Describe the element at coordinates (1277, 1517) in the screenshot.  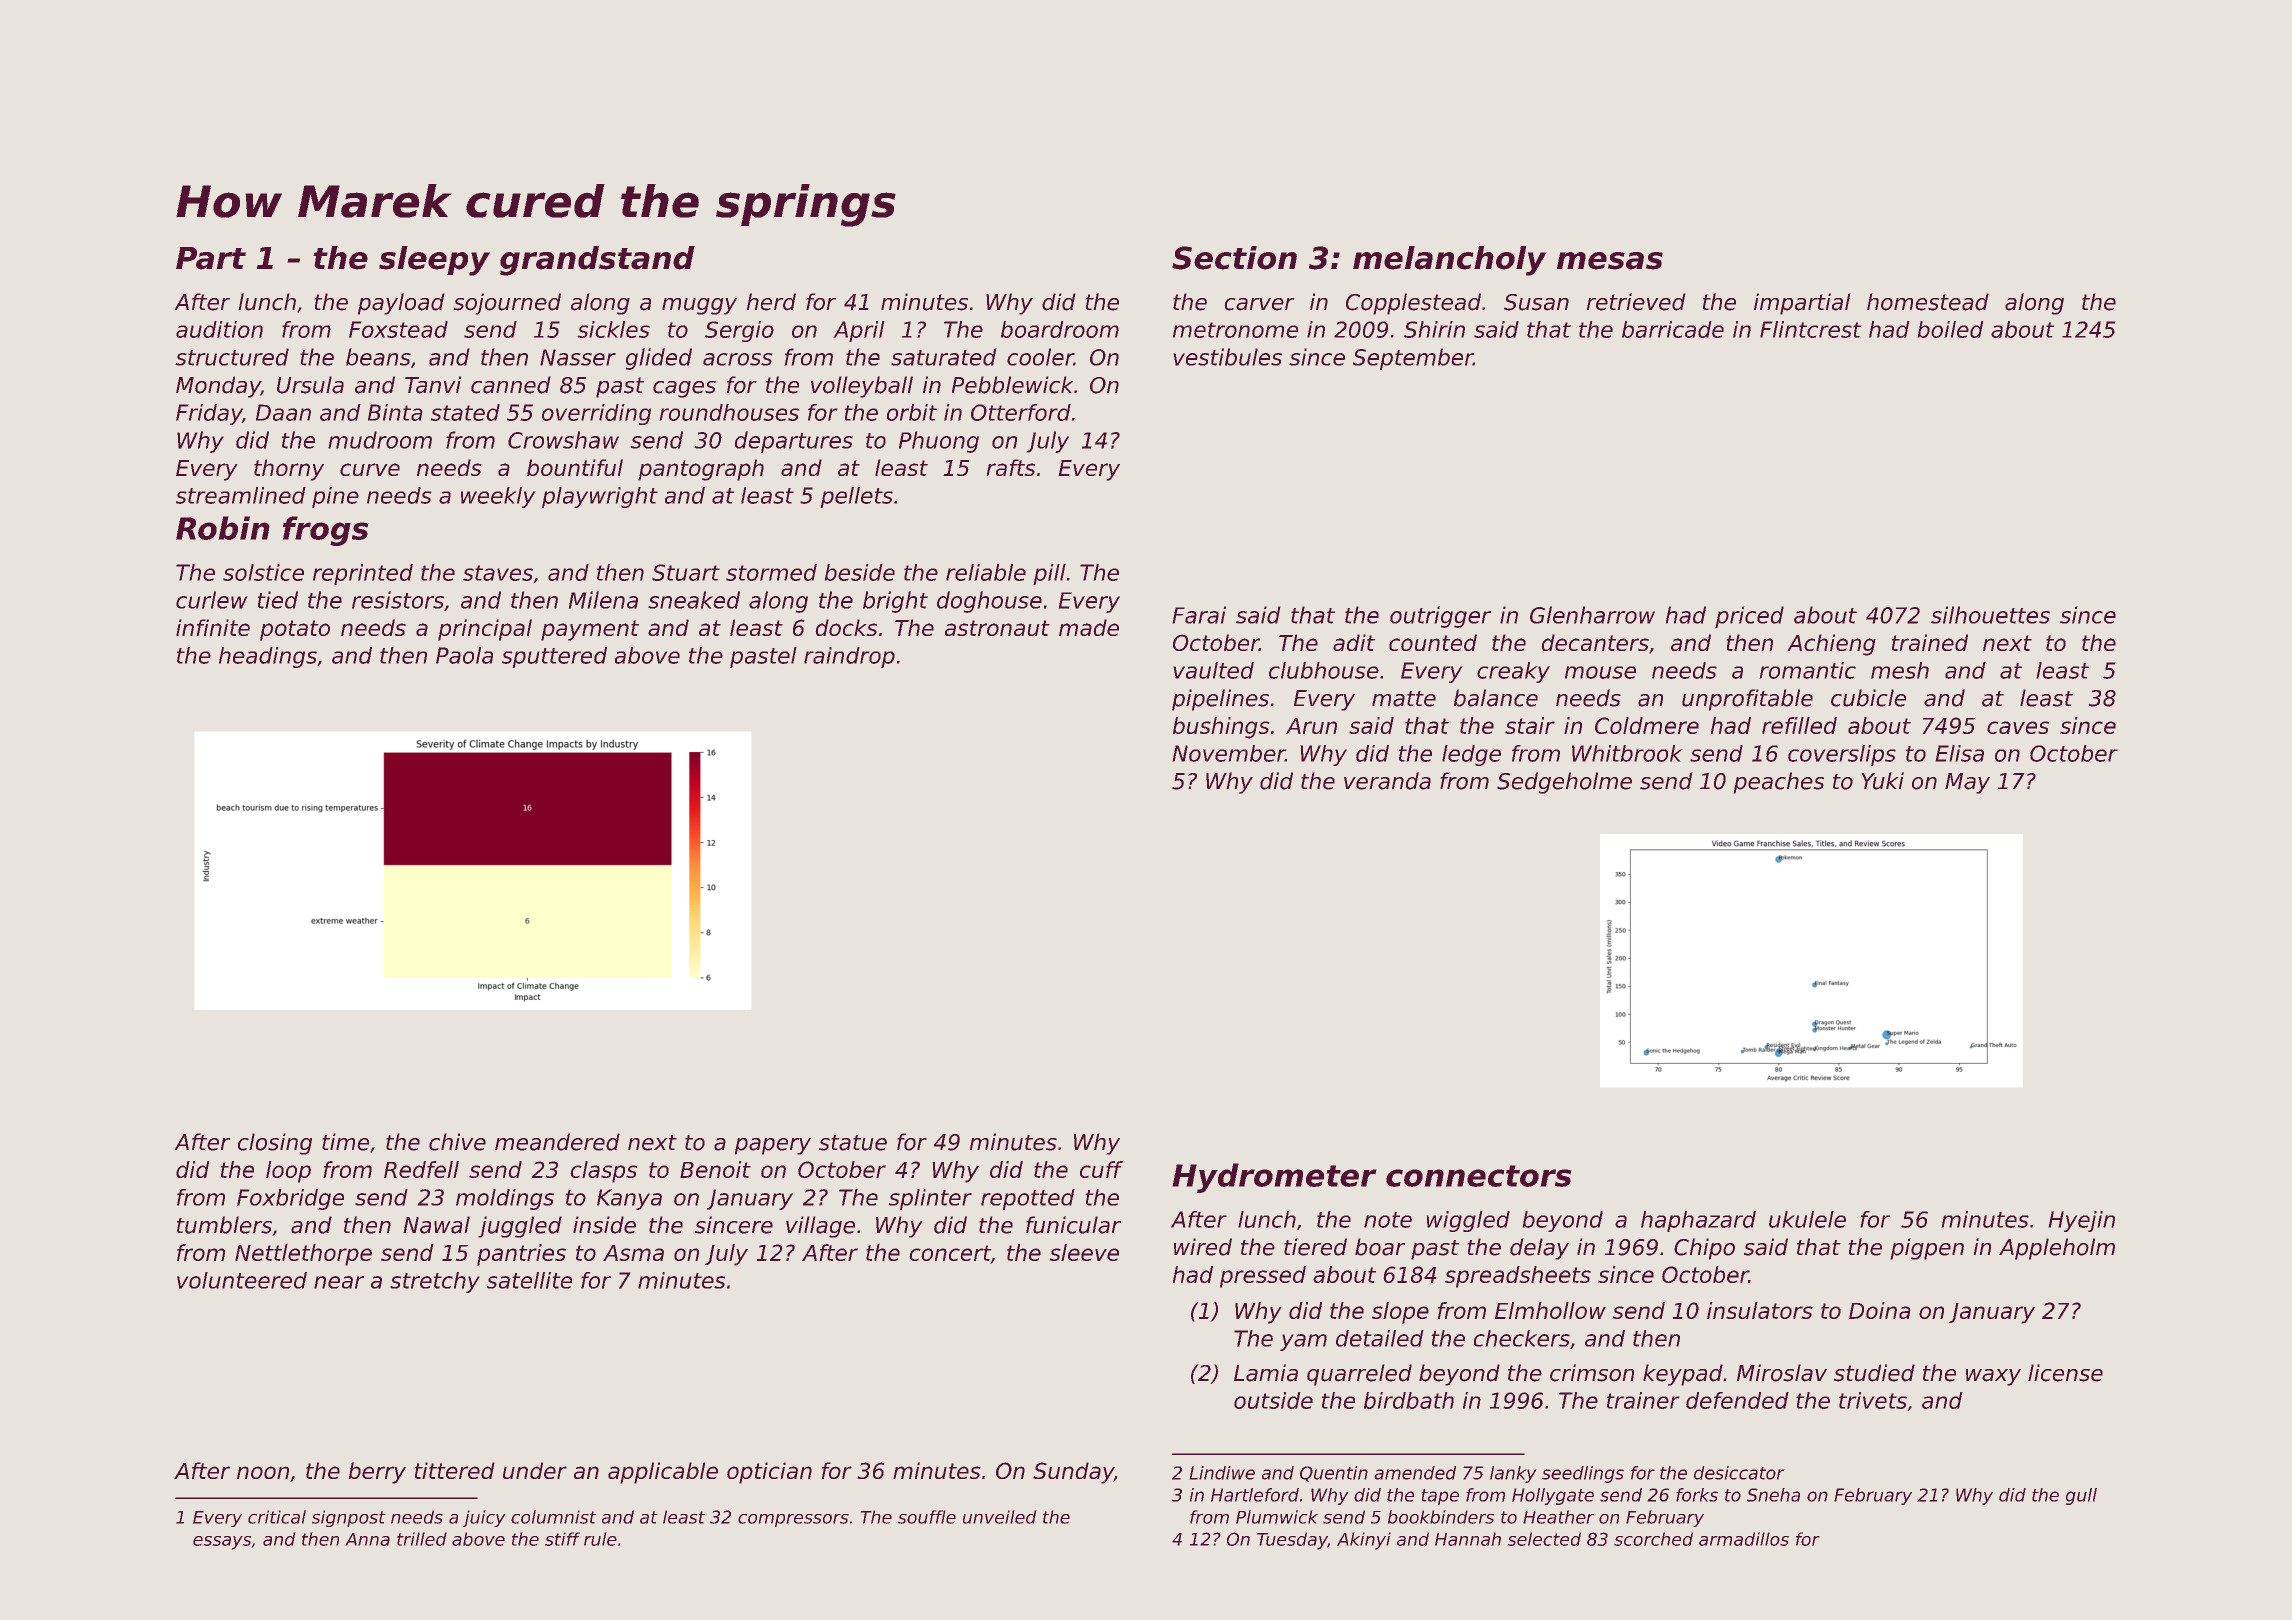
I see `Plumwick` at that location.
